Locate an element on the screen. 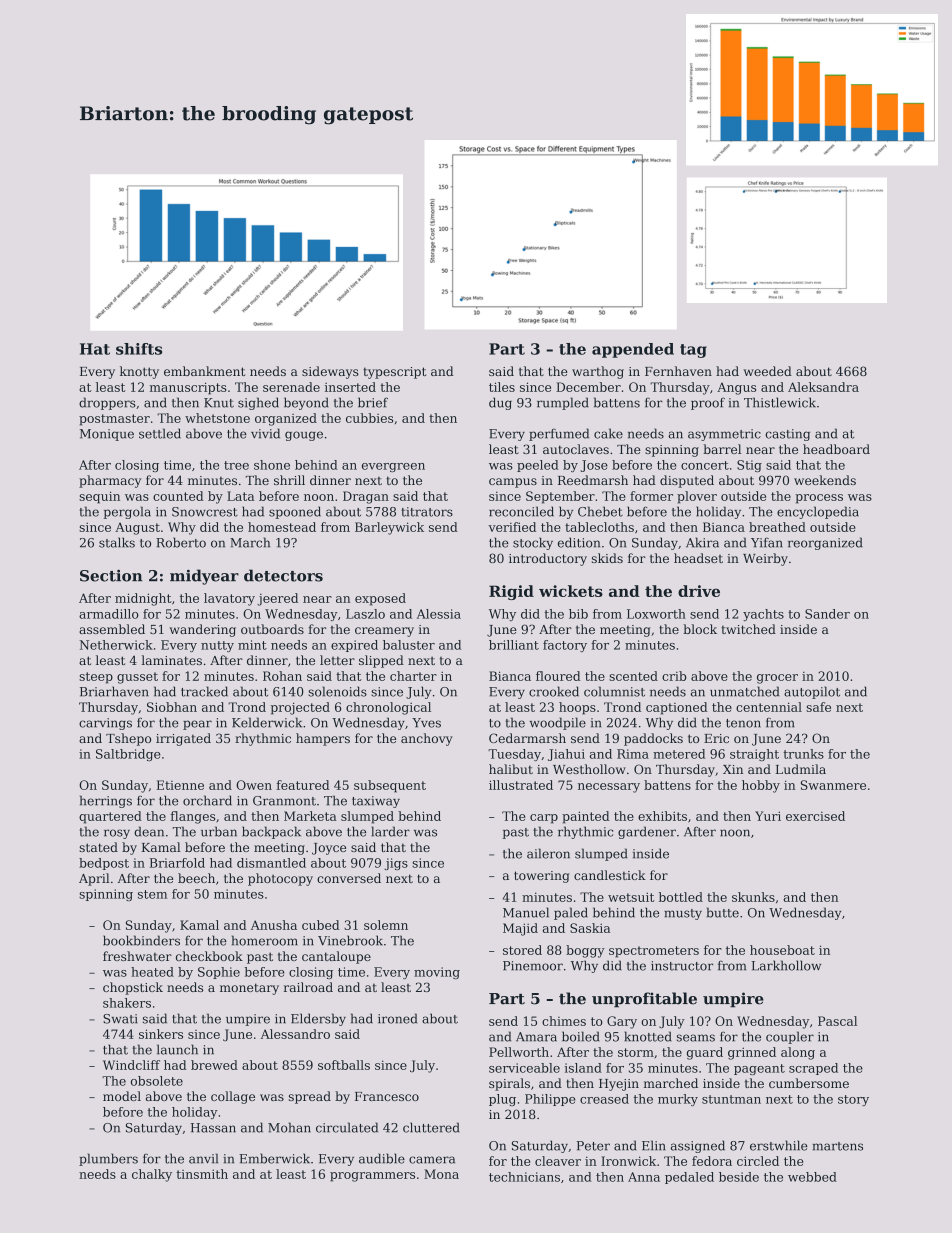 The height and width of the screenshot is (1233, 952). Monique is located at coordinates (107, 435).
